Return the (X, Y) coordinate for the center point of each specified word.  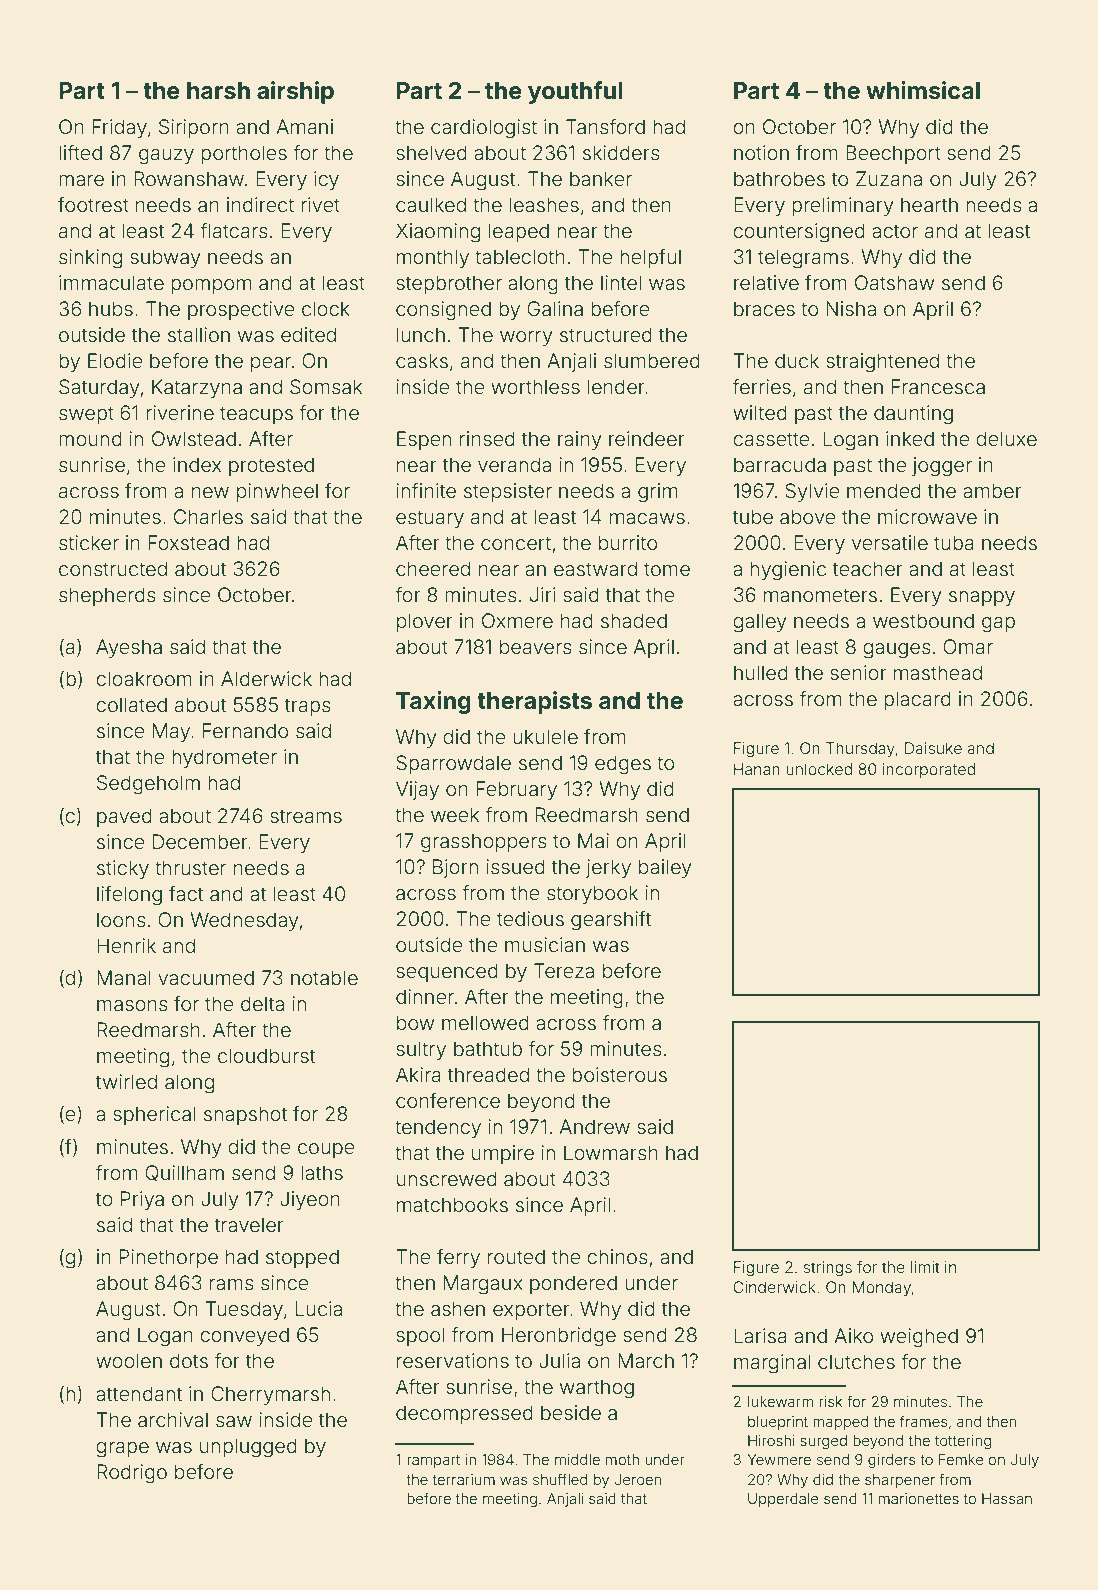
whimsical (923, 90)
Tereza (564, 970)
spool (420, 1336)
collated (131, 705)
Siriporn (194, 128)
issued (515, 866)
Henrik (126, 945)
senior (858, 672)
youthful (575, 92)
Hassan (1007, 1498)
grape (122, 1450)
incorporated (929, 770)
